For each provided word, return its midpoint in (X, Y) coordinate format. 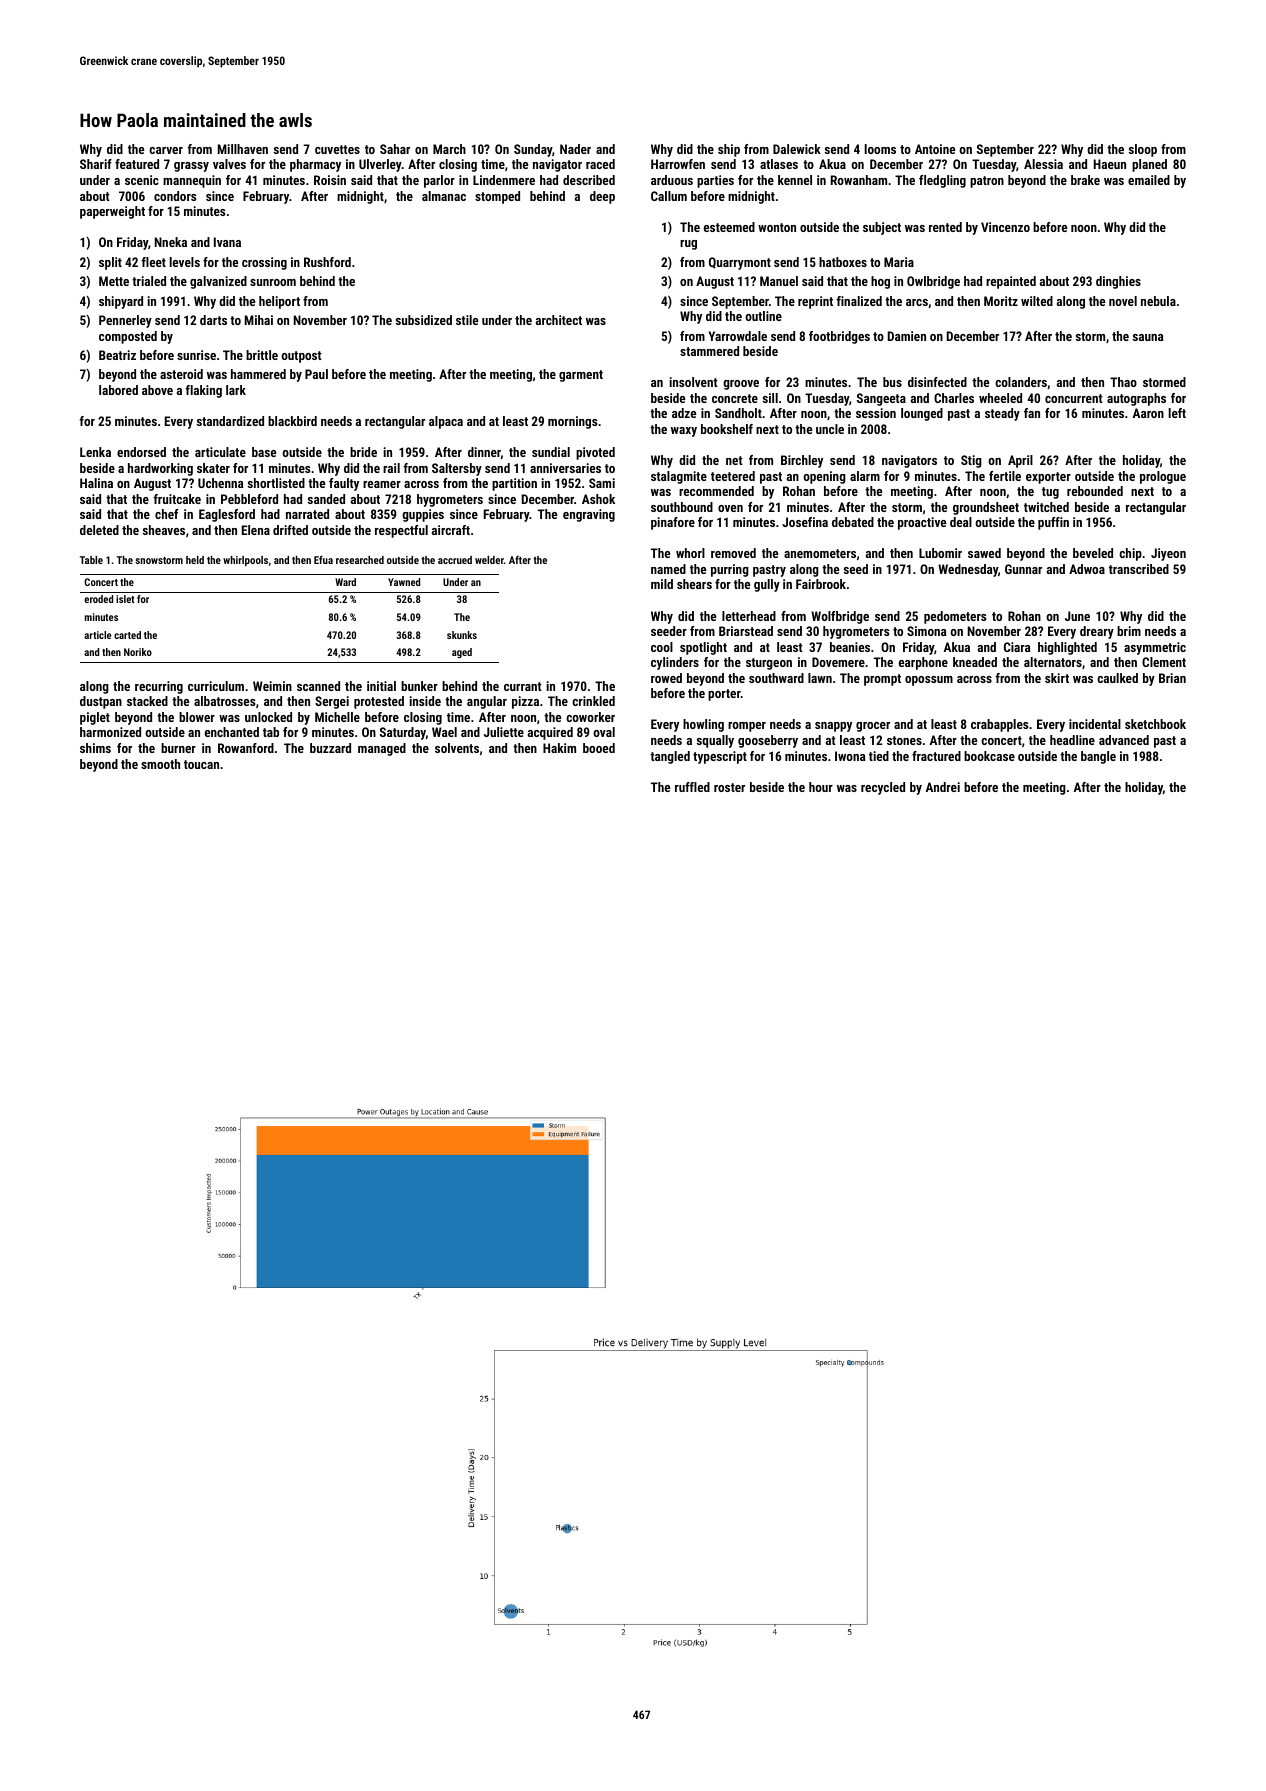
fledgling (942, 181)
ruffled (692, 787)
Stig (971, 461)
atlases (779, 164)
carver (166, 150)
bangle (1098, 757)
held (195, 560)
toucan (201, 764)
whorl (690, 553)
